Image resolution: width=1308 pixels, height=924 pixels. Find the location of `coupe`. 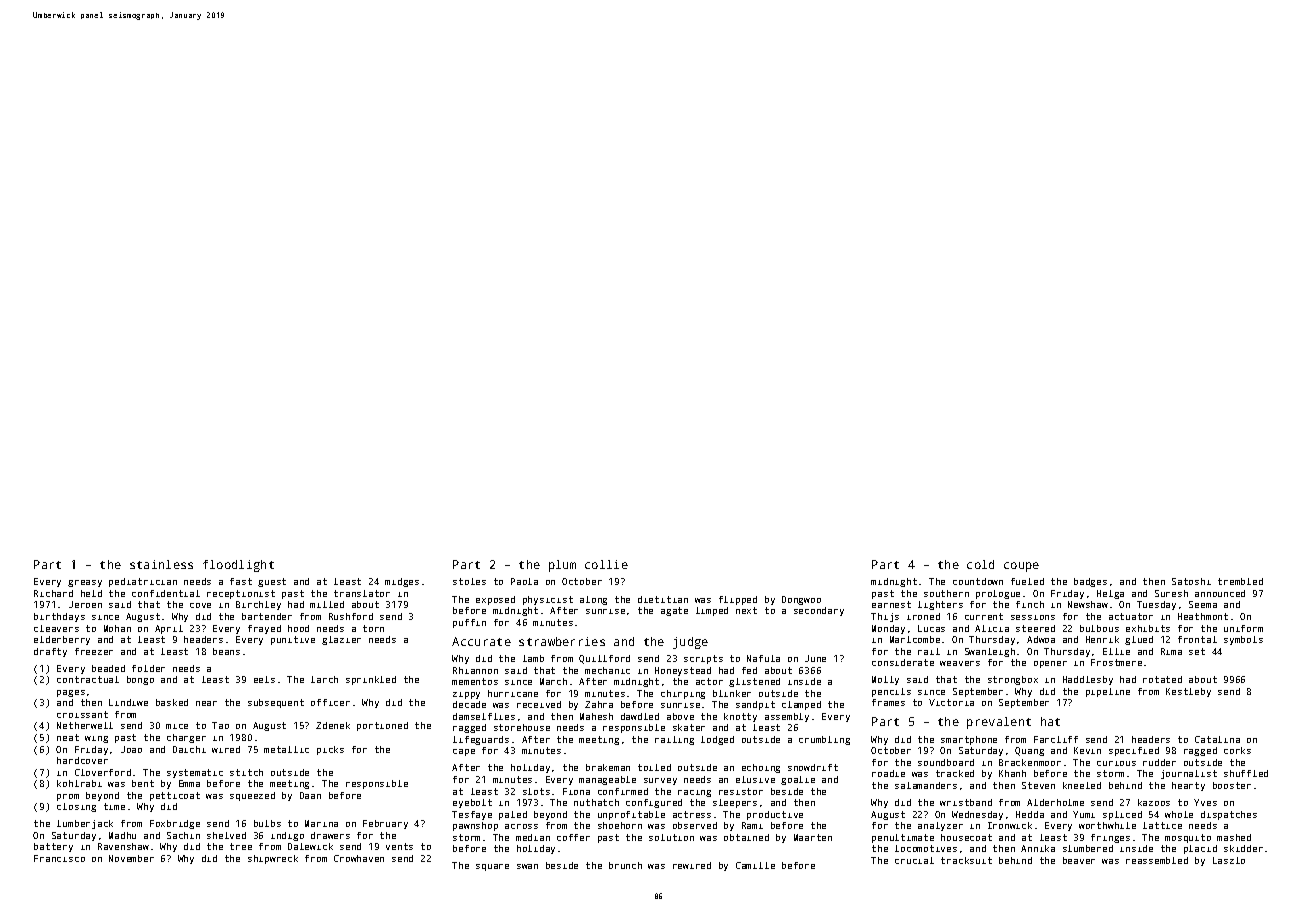

coupe is located at coordinates (1021, 567).
